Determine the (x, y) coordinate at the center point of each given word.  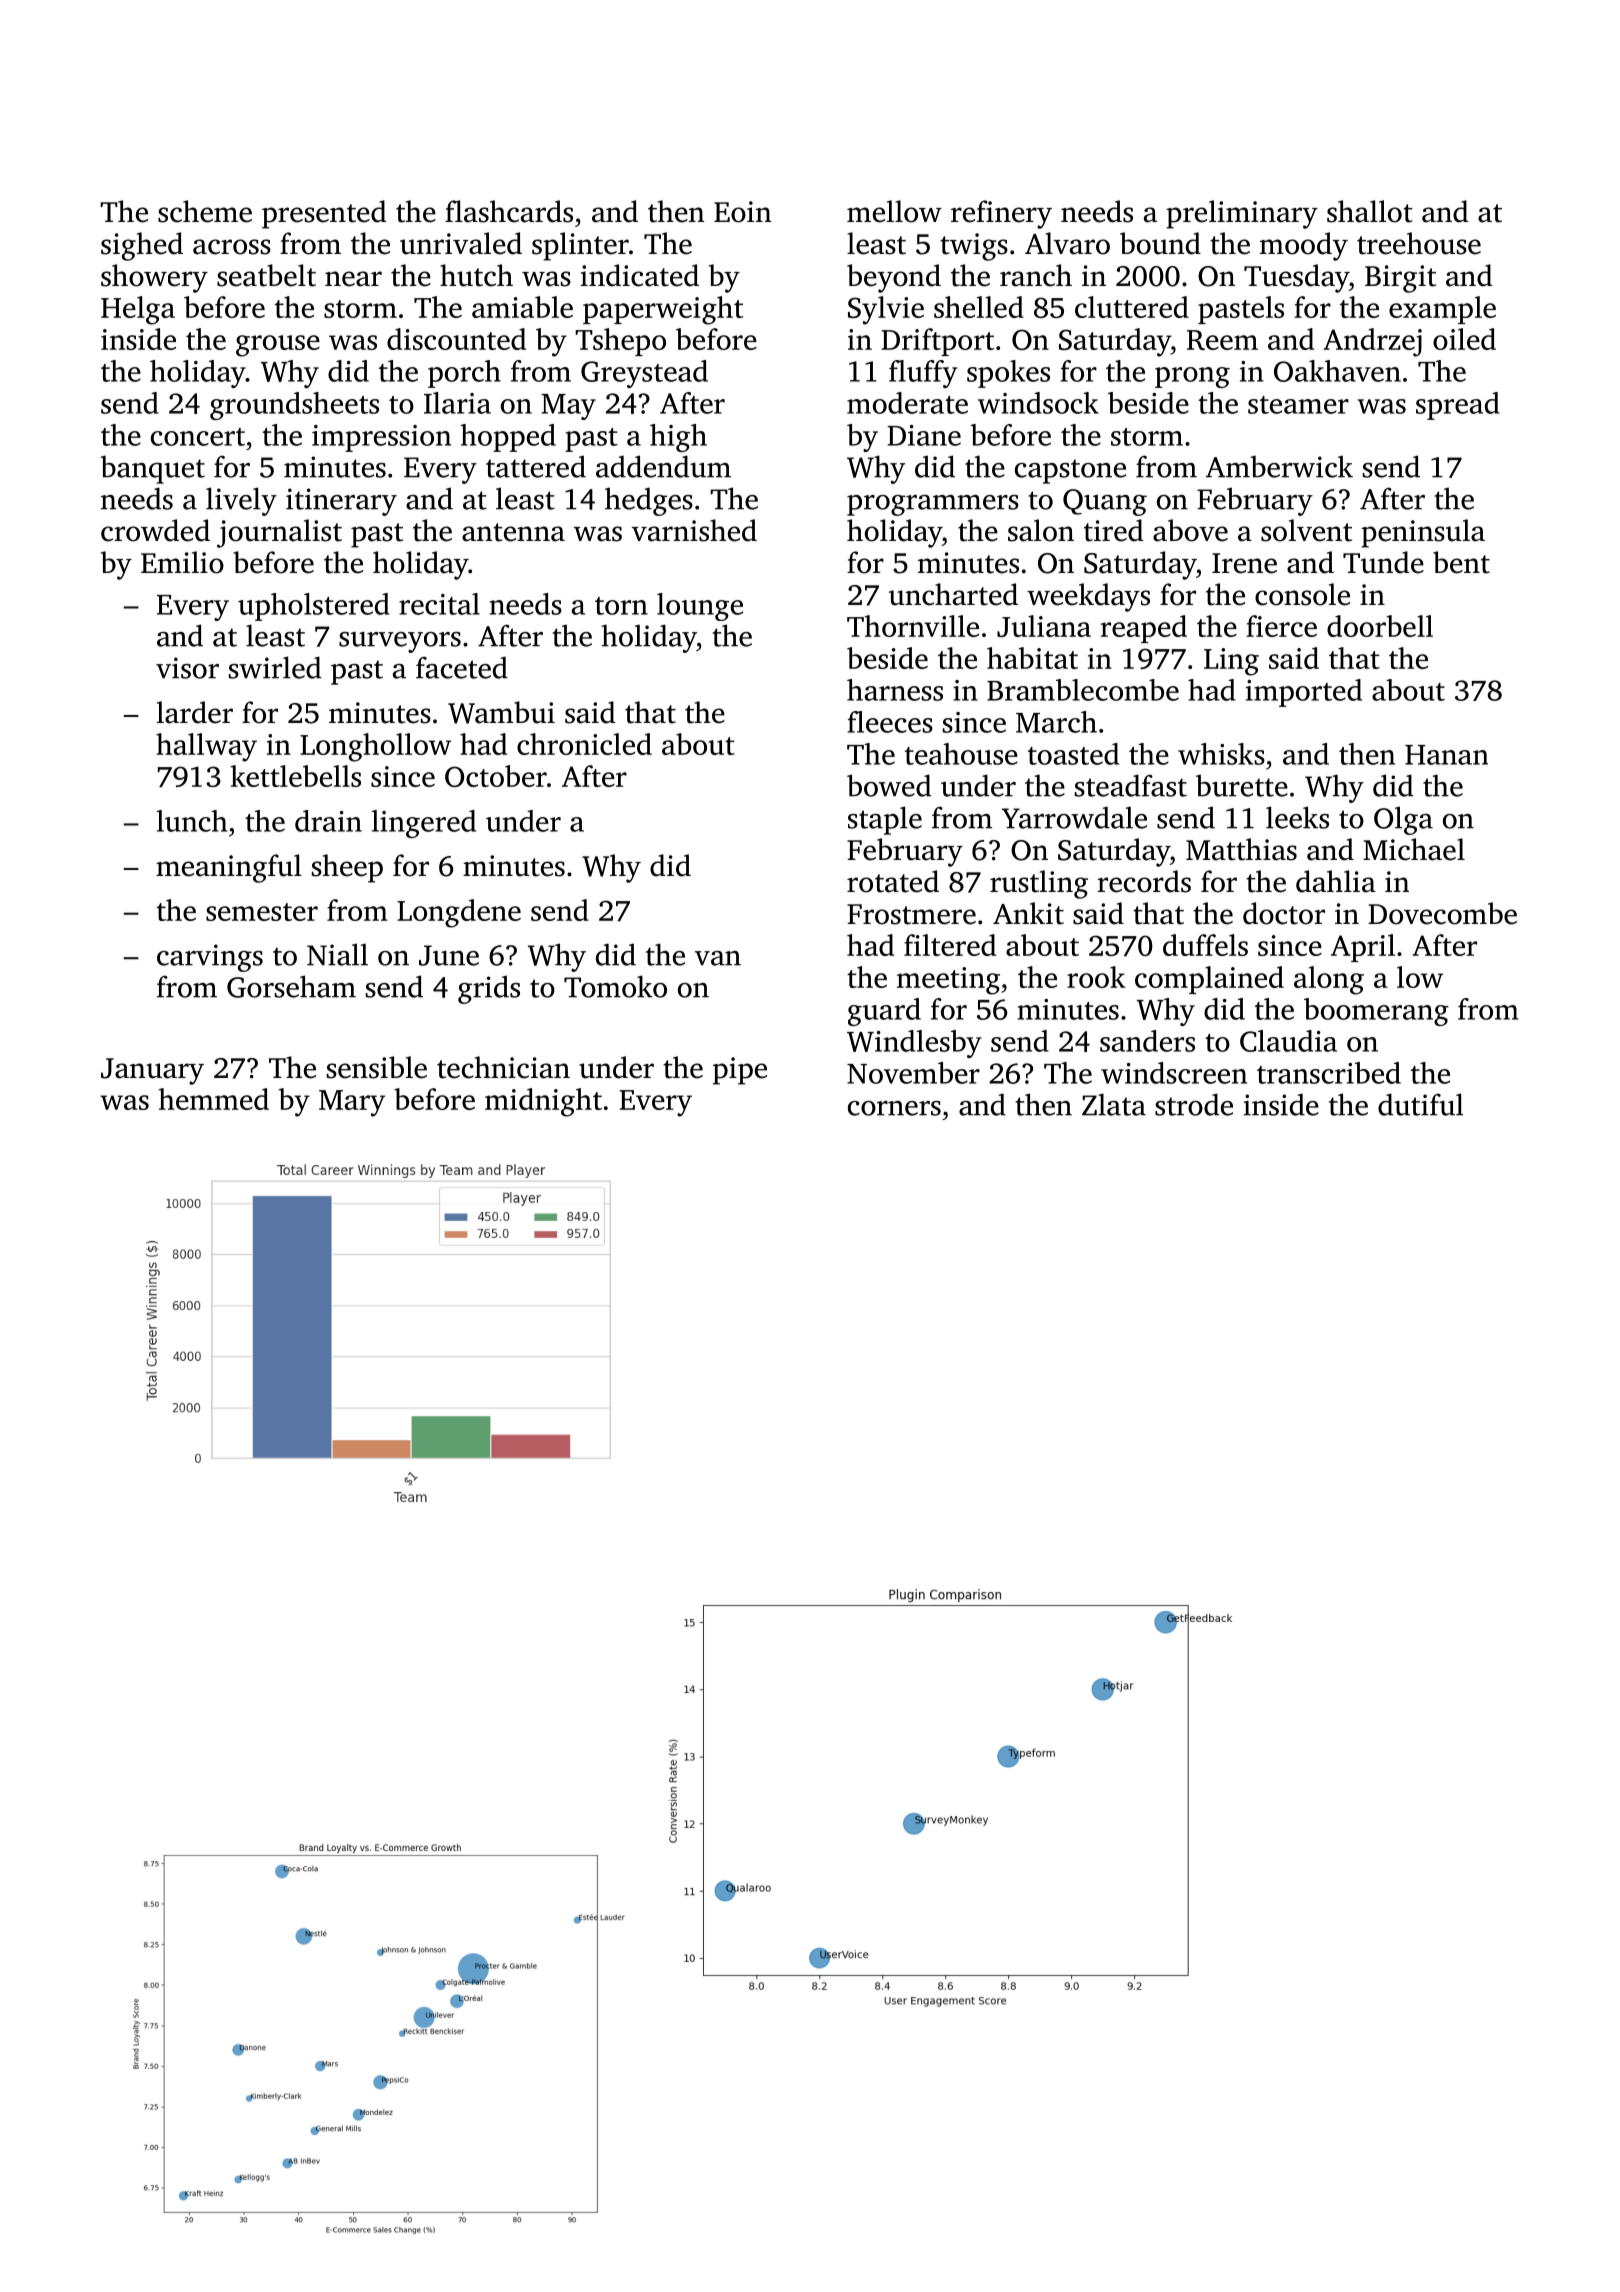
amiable (522, 307)
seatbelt (266, 275)
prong (1192, 377)
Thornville (913, 626)
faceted (462, 667)
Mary (352, 1103)
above (1190, 530)
